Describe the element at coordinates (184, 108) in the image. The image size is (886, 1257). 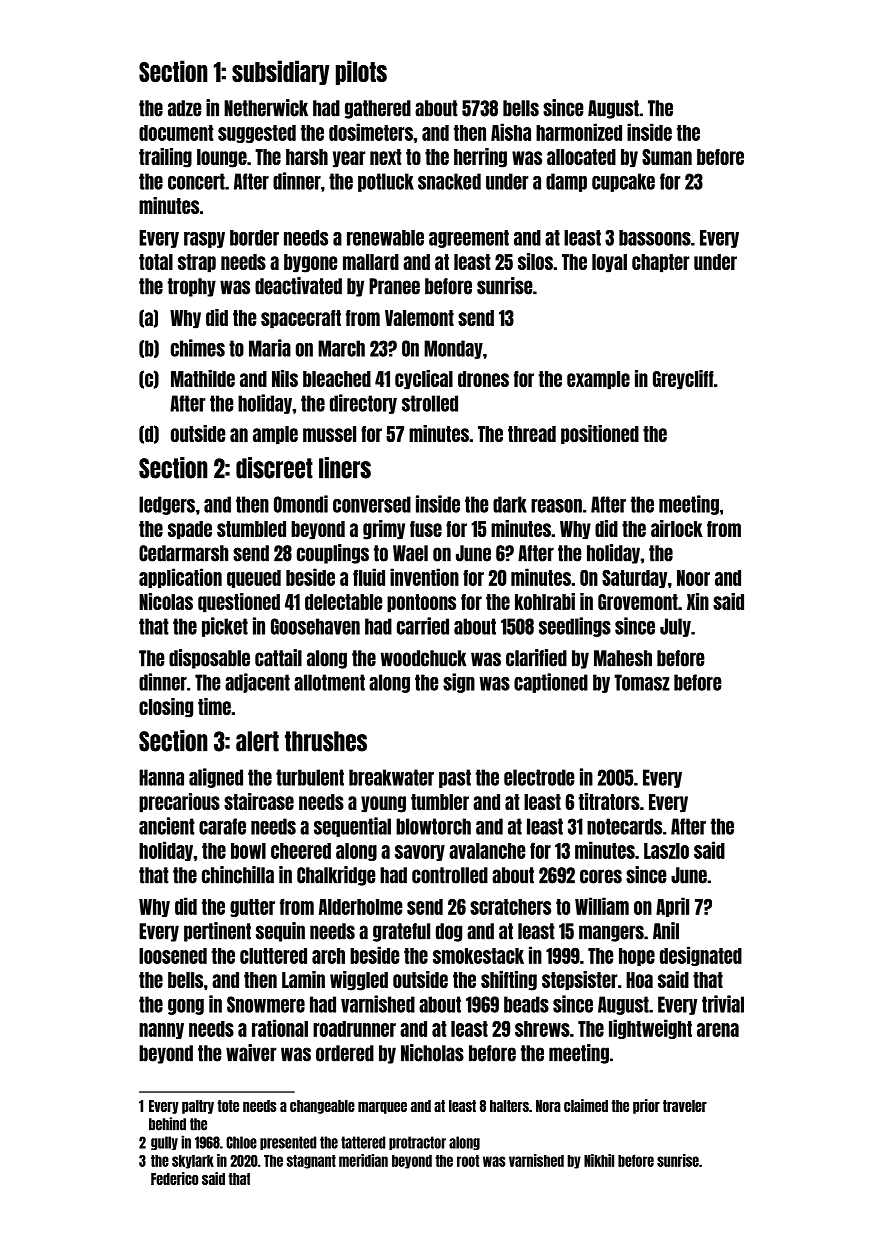
I see `adze` at that location.
